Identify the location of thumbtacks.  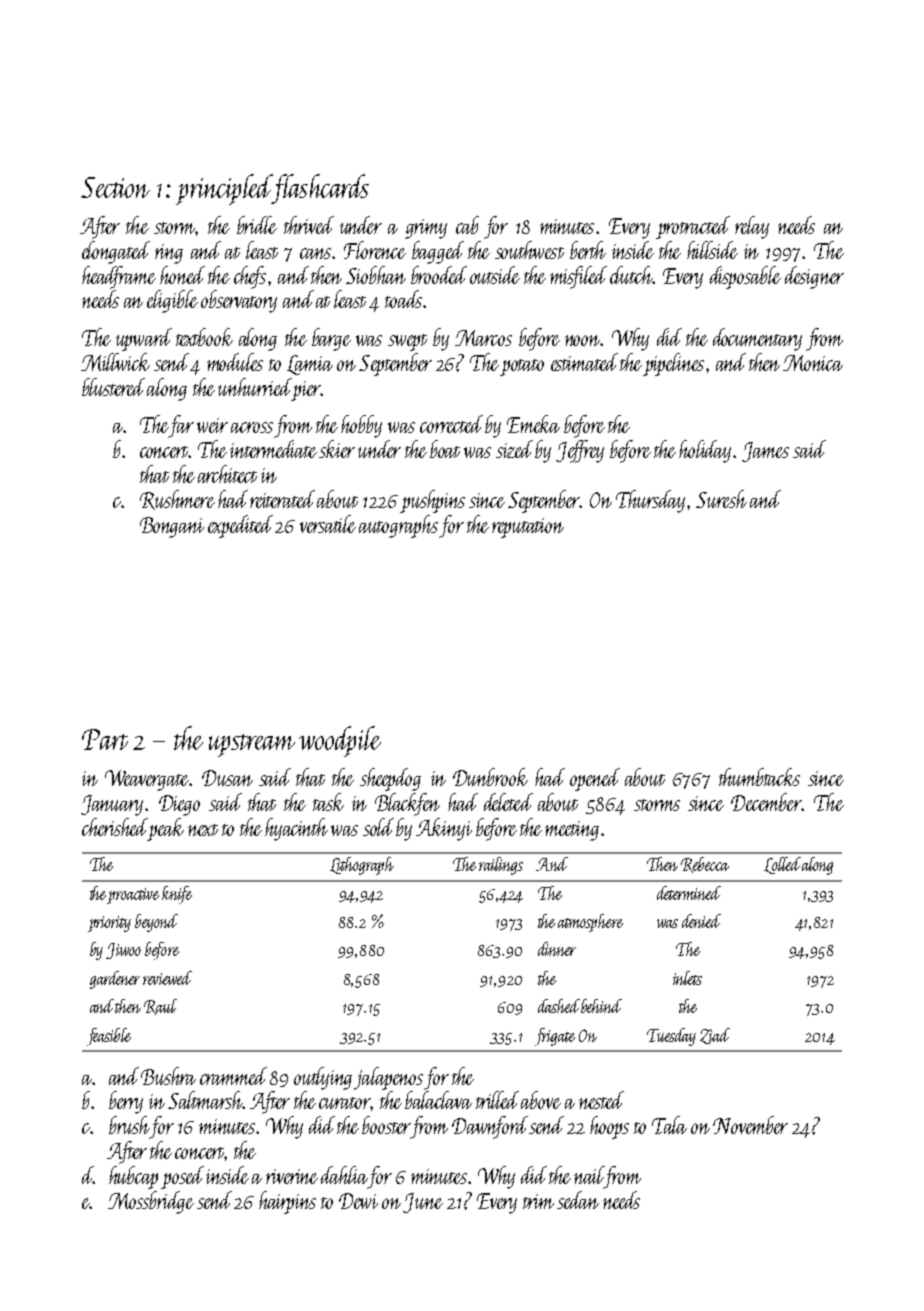
(759, 777).
